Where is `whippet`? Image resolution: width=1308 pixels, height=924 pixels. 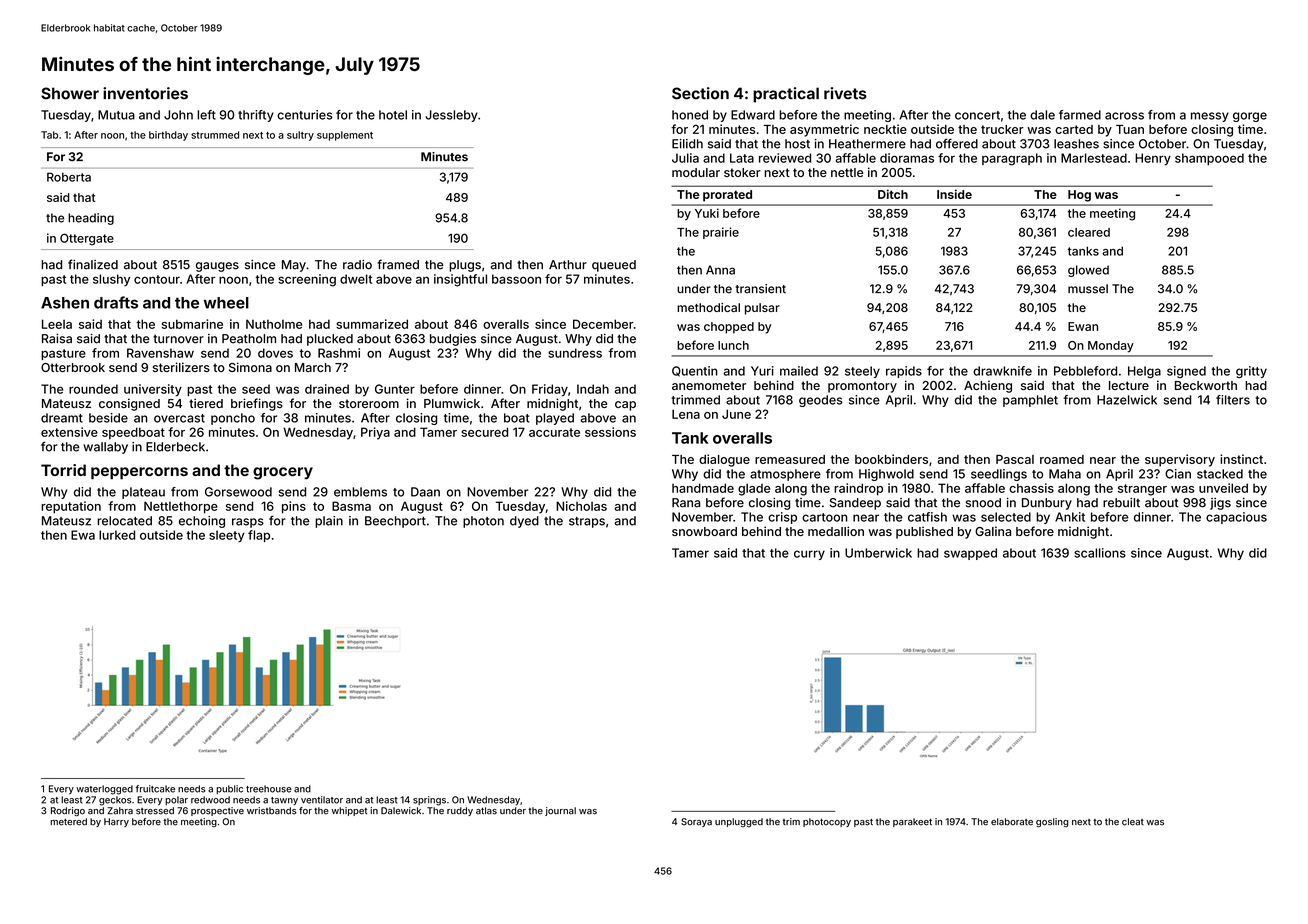
whippet is located at coordinates (349, 811).
